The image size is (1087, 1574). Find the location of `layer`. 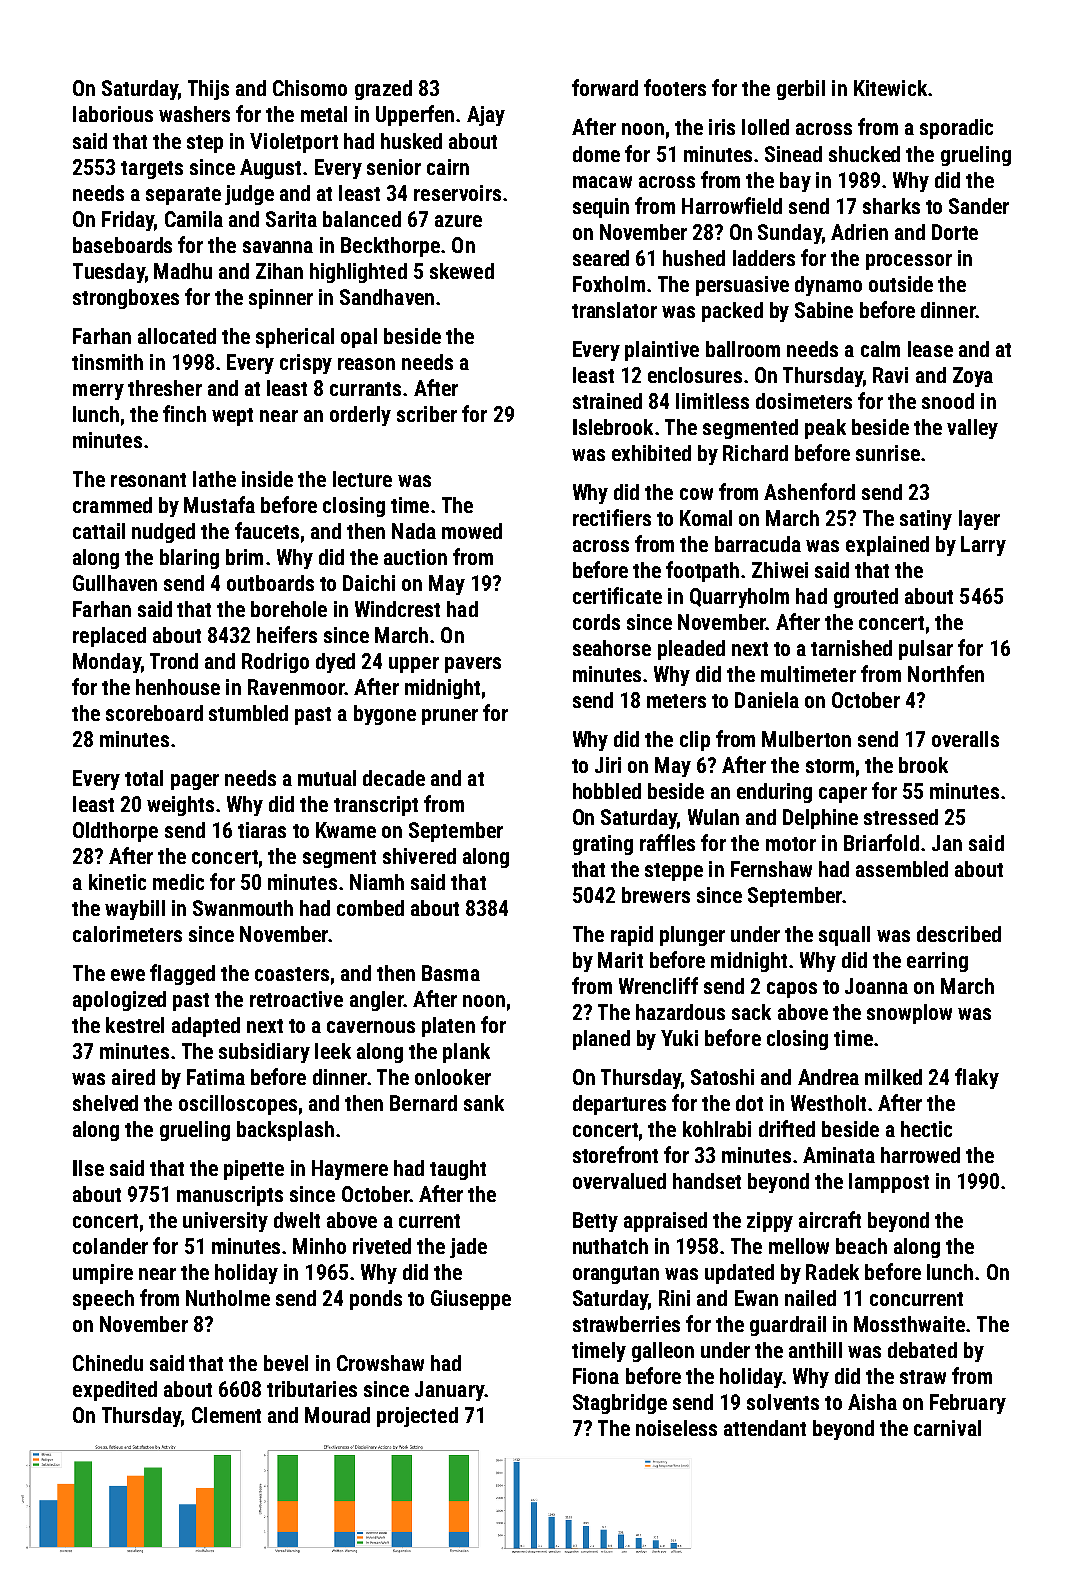

layer is located at coordinates (979, 520).
